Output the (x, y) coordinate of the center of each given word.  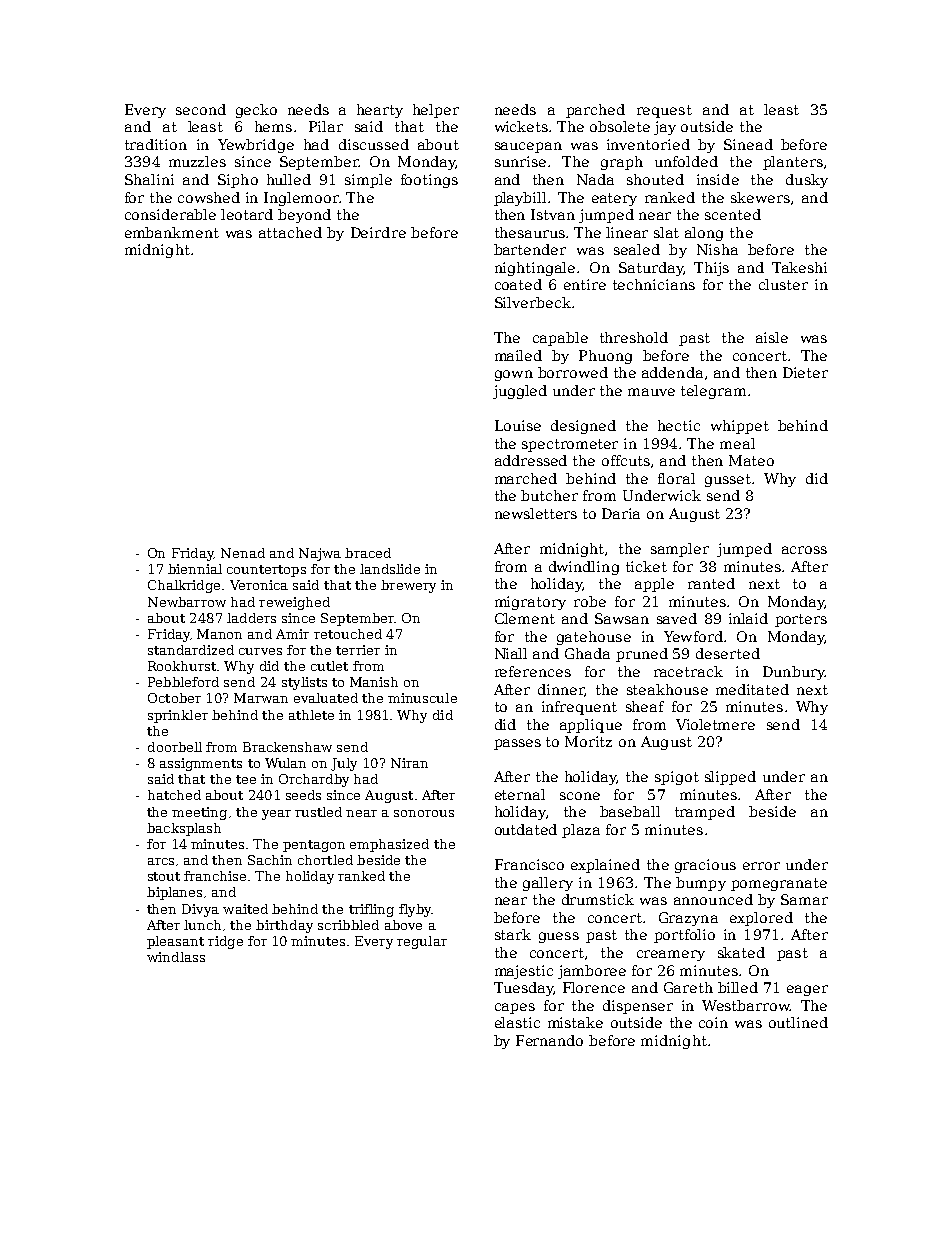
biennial (195, 569)
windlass (176, 957)
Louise (518, 425)
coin (713, 1022)
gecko (256, 111)
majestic (524, 972)
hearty (380, 111)
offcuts (626, 460)
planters (793, 163)
